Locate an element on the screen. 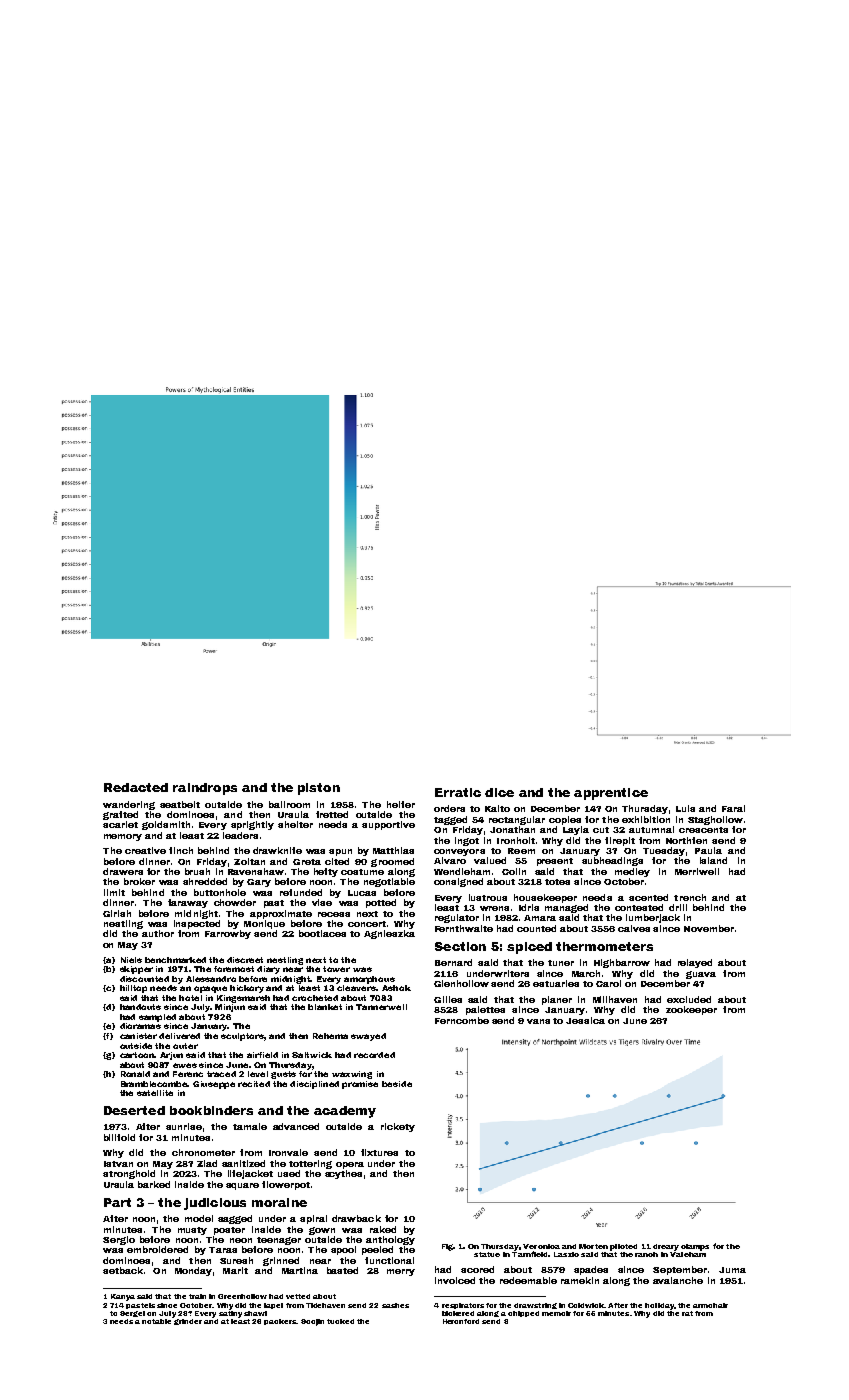 The image size is (849, 1400). piloted is located at coordinates (623, 1247).
